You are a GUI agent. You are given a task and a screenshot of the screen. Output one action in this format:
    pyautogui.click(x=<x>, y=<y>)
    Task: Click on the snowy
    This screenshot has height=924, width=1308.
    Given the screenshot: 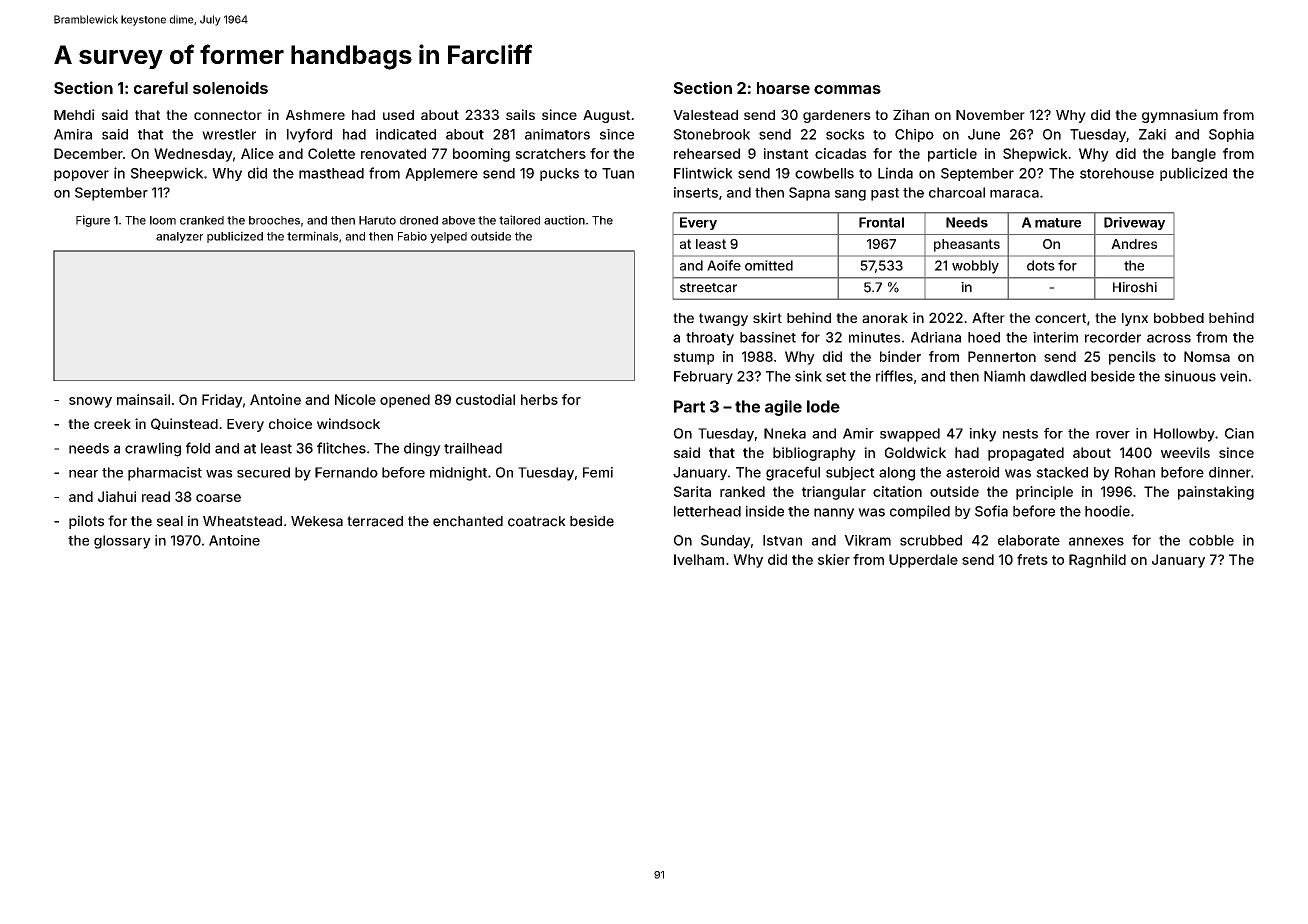 What is the action you would take?
    pyautogui.click(x=90, y=402)
